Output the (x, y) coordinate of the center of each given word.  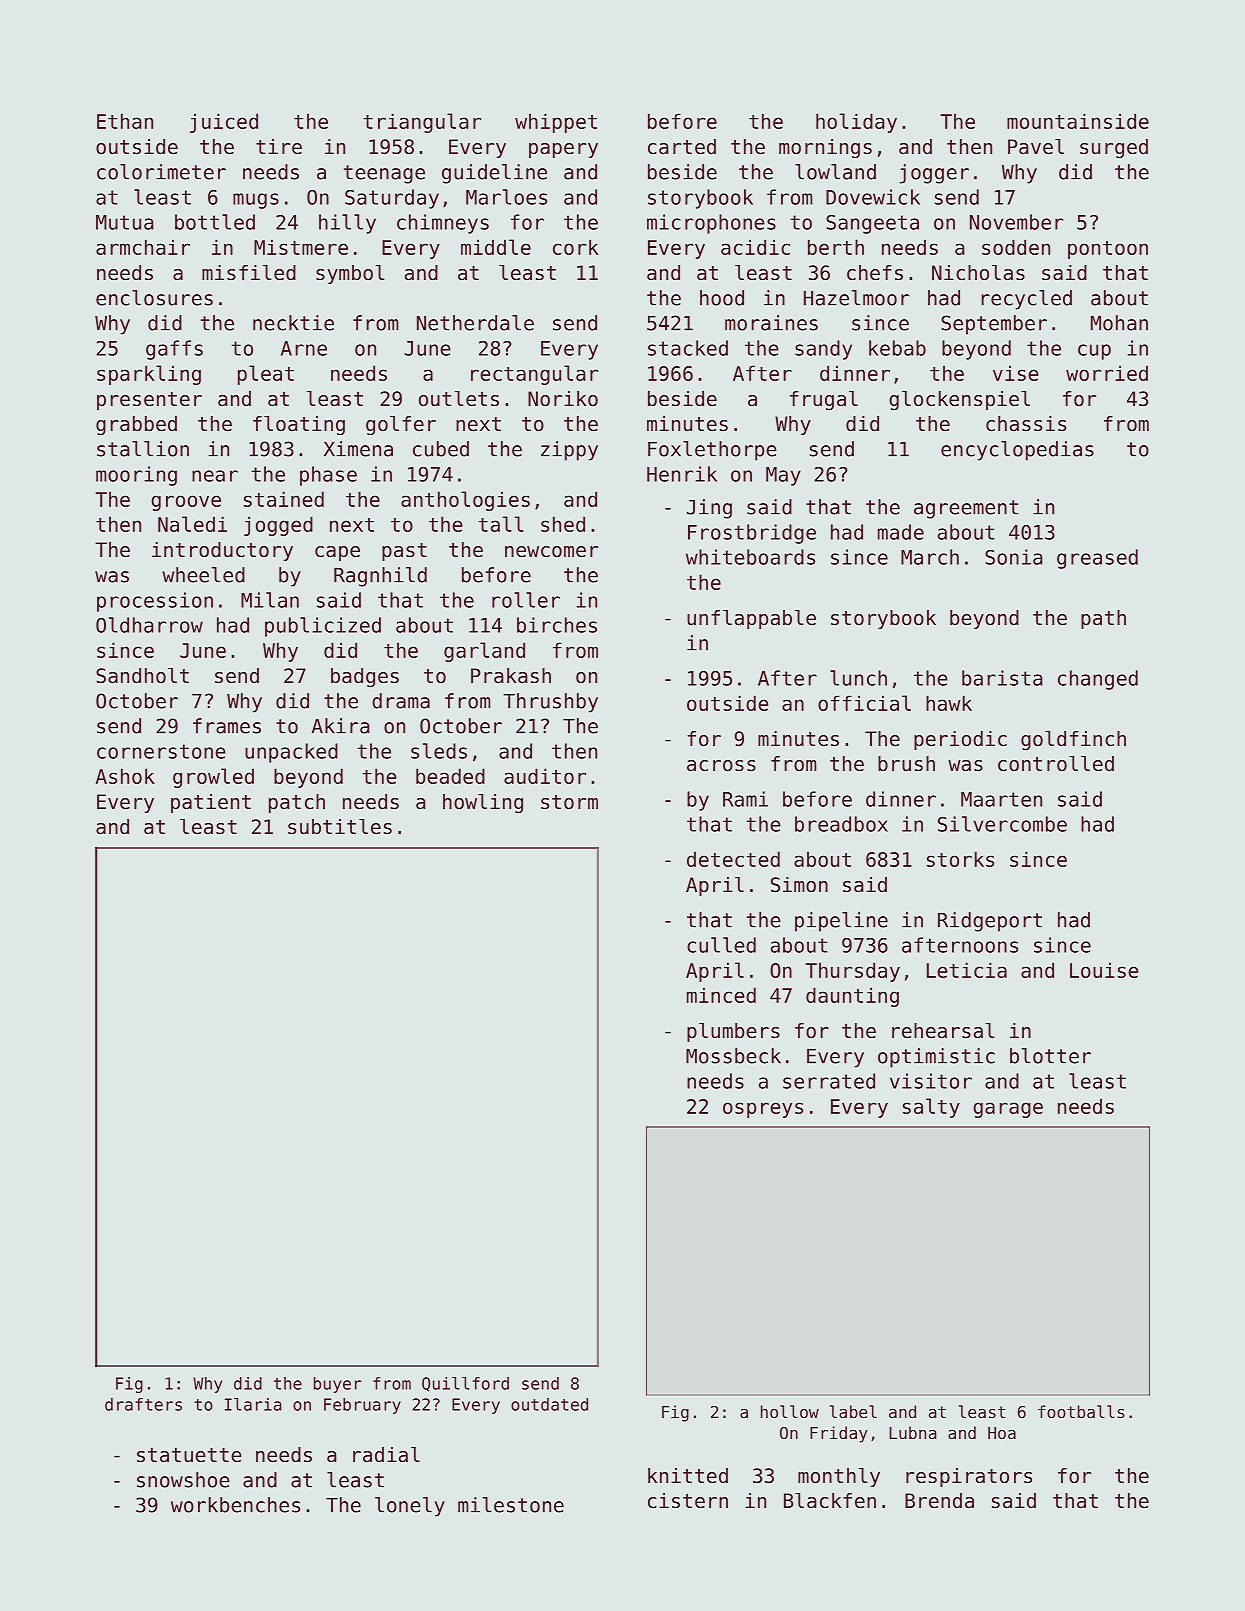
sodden (1016, 247)
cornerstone (161, 751)
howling (483, 803)
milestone (511, 1505)
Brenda (939, 1501)
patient (211, 803)
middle (496, 247)
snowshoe (183, 1480)
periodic (960, 740)
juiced (224, 123)
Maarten (1001, 799)
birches (557, 625)
